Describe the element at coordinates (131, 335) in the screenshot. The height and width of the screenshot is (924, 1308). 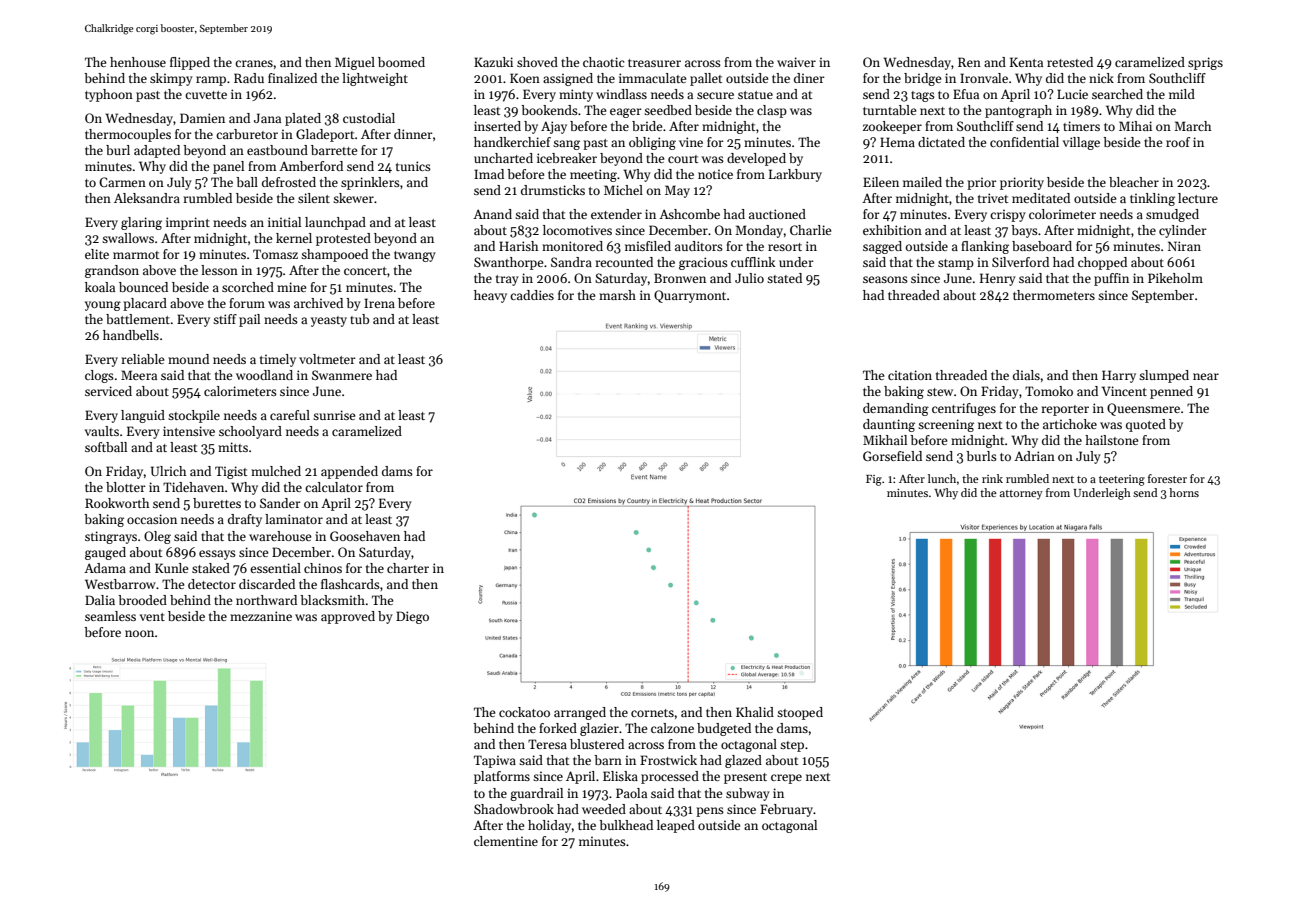
I see `handbells` at that location.
